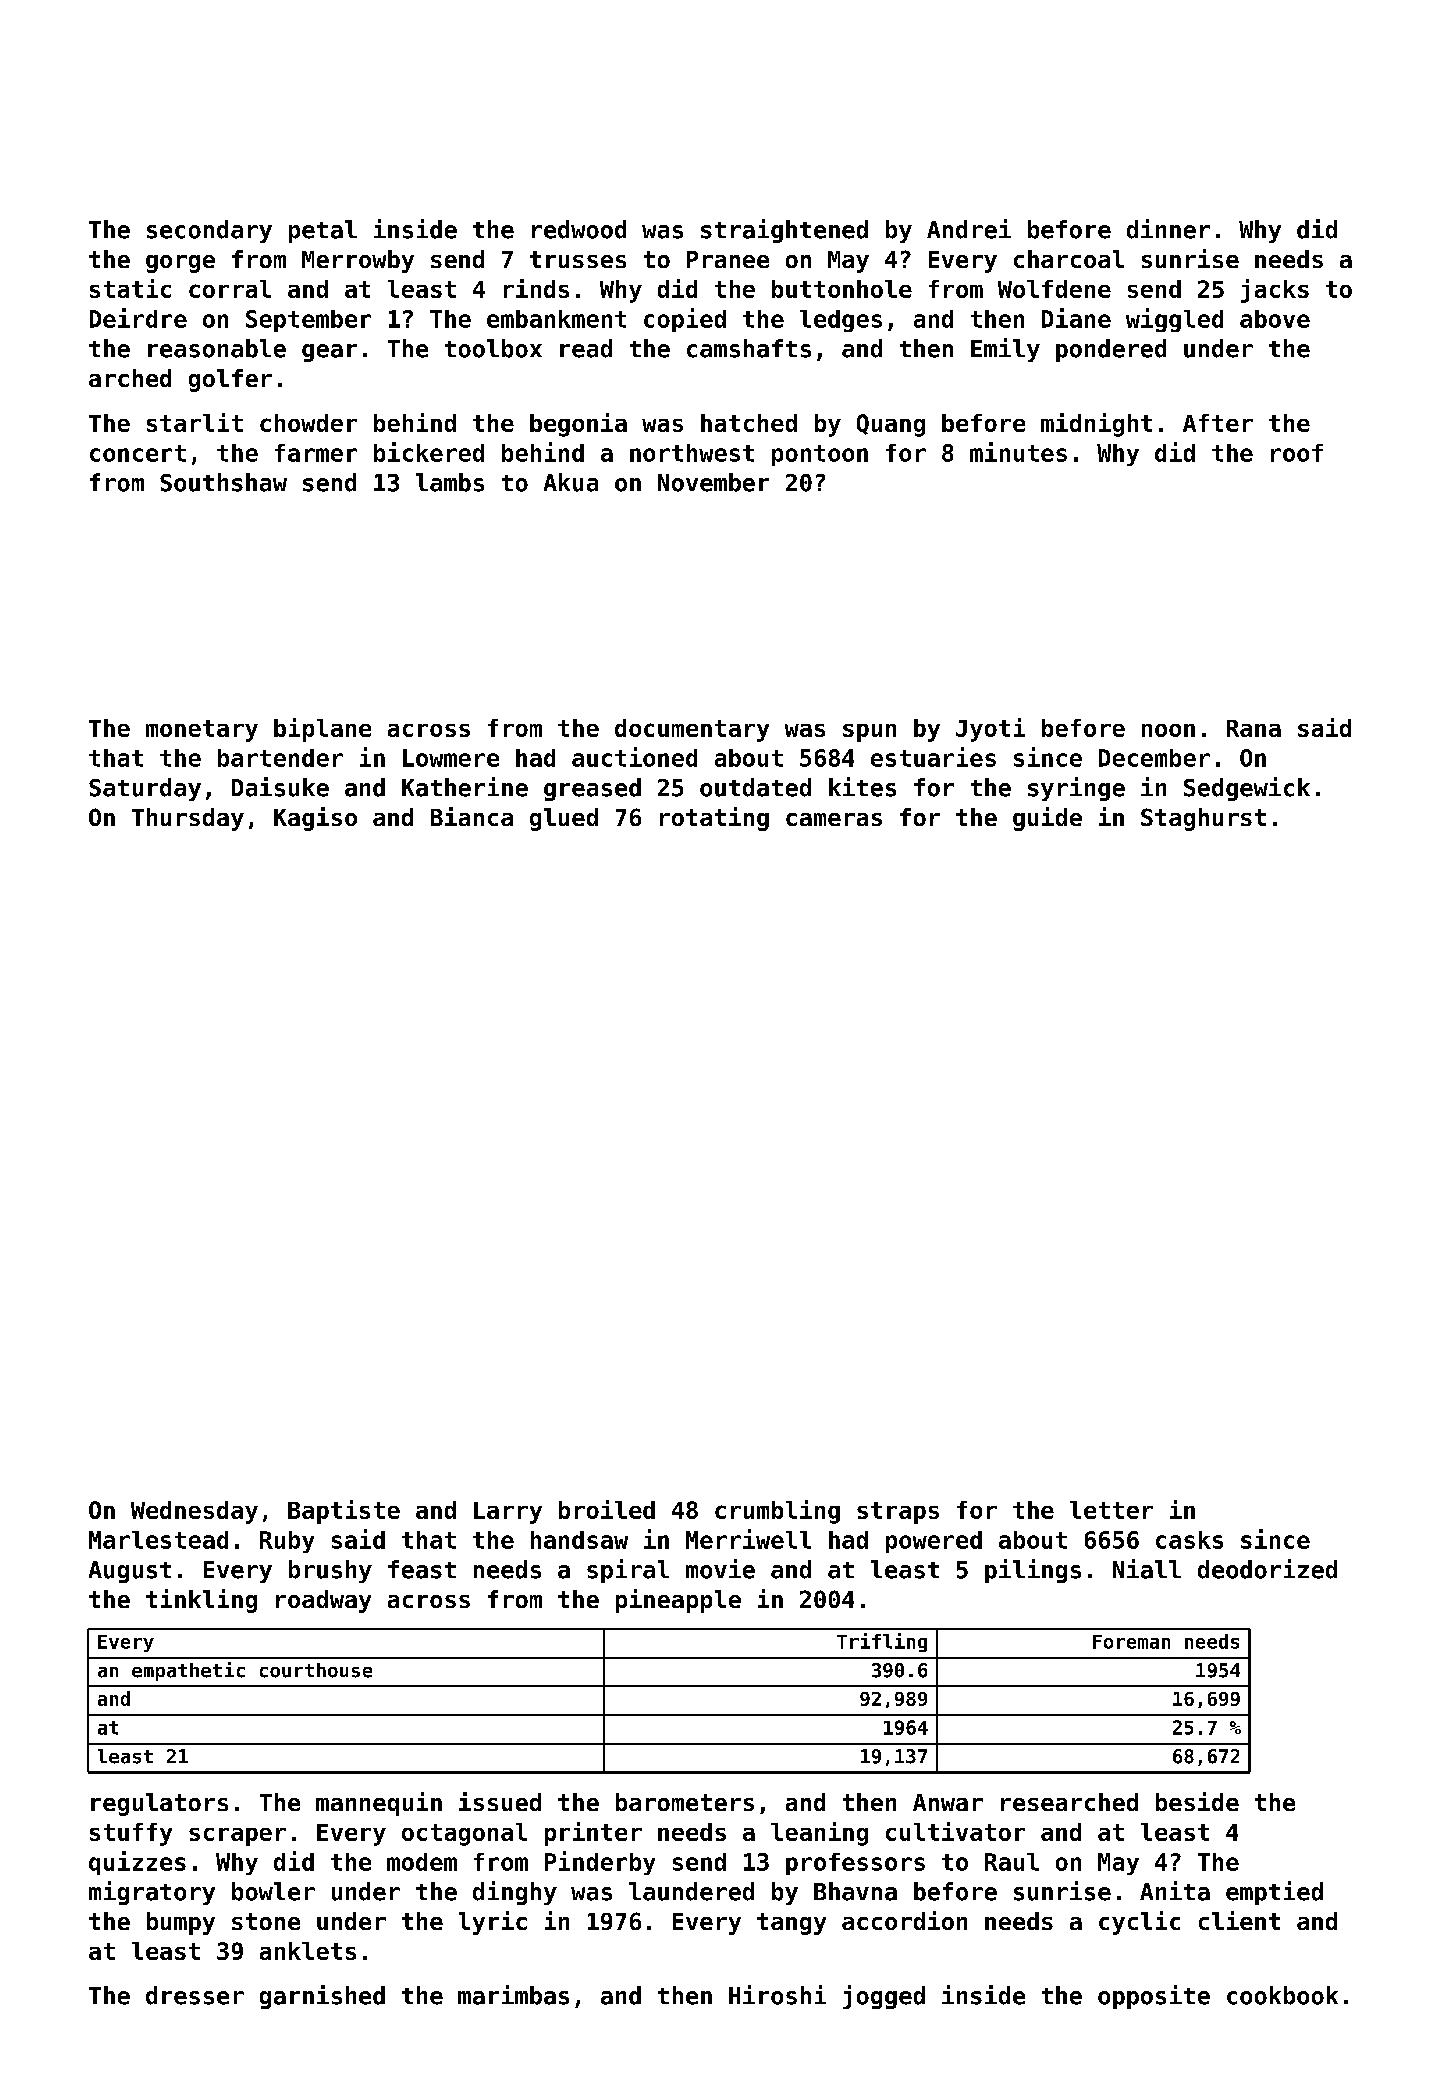 Image resolution: width=1450 pixels, height=2100 pixels. What do you see at coordinates (1047, 819) in the screenshot?
I see `guide` at bounding box center [1047, 819].
